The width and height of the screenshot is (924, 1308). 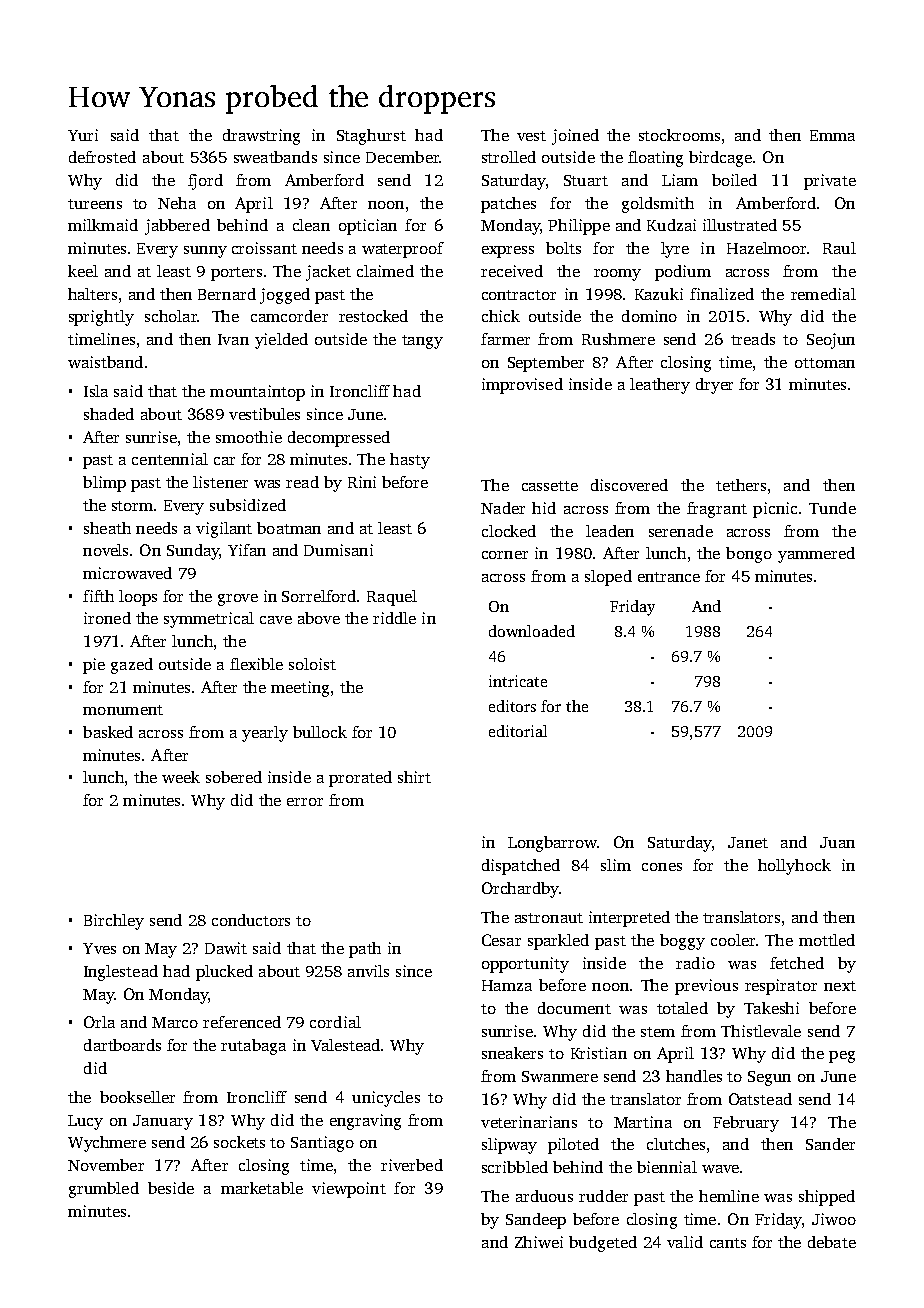 I want to click on December, so click(x=402, y=157).
